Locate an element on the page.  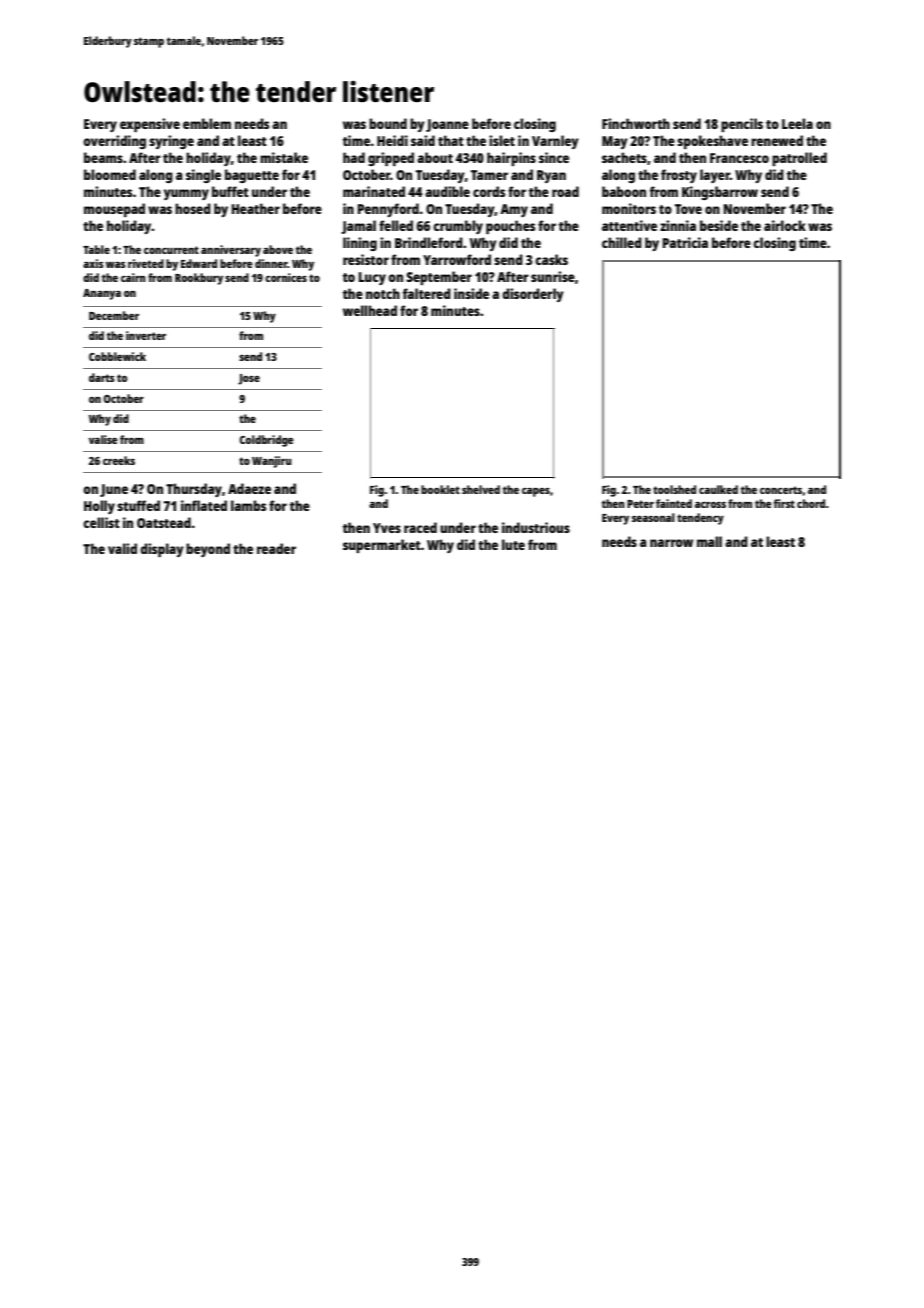
display is located at coordinates (162, 550).
